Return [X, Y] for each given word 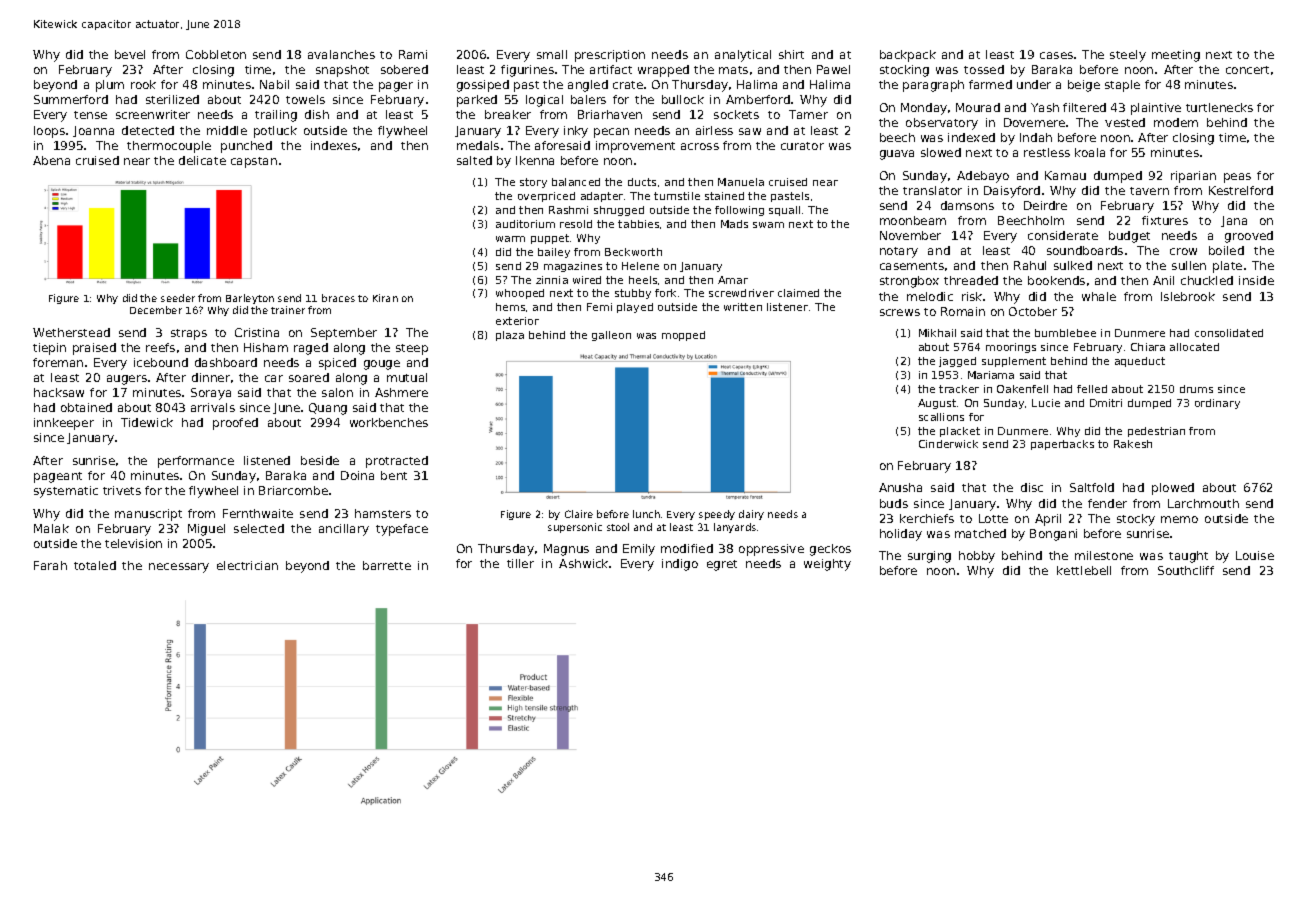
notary [899, 252]
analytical [743, 56]
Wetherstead [71, 332]
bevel [130, 54]
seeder [178, 298]
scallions [941, 417]
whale [1099, 296]
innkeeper [64, 424]
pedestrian [1156, 432]
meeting [1176, 56]
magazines [573, 267]
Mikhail [937, 333]
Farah [50, 565]
